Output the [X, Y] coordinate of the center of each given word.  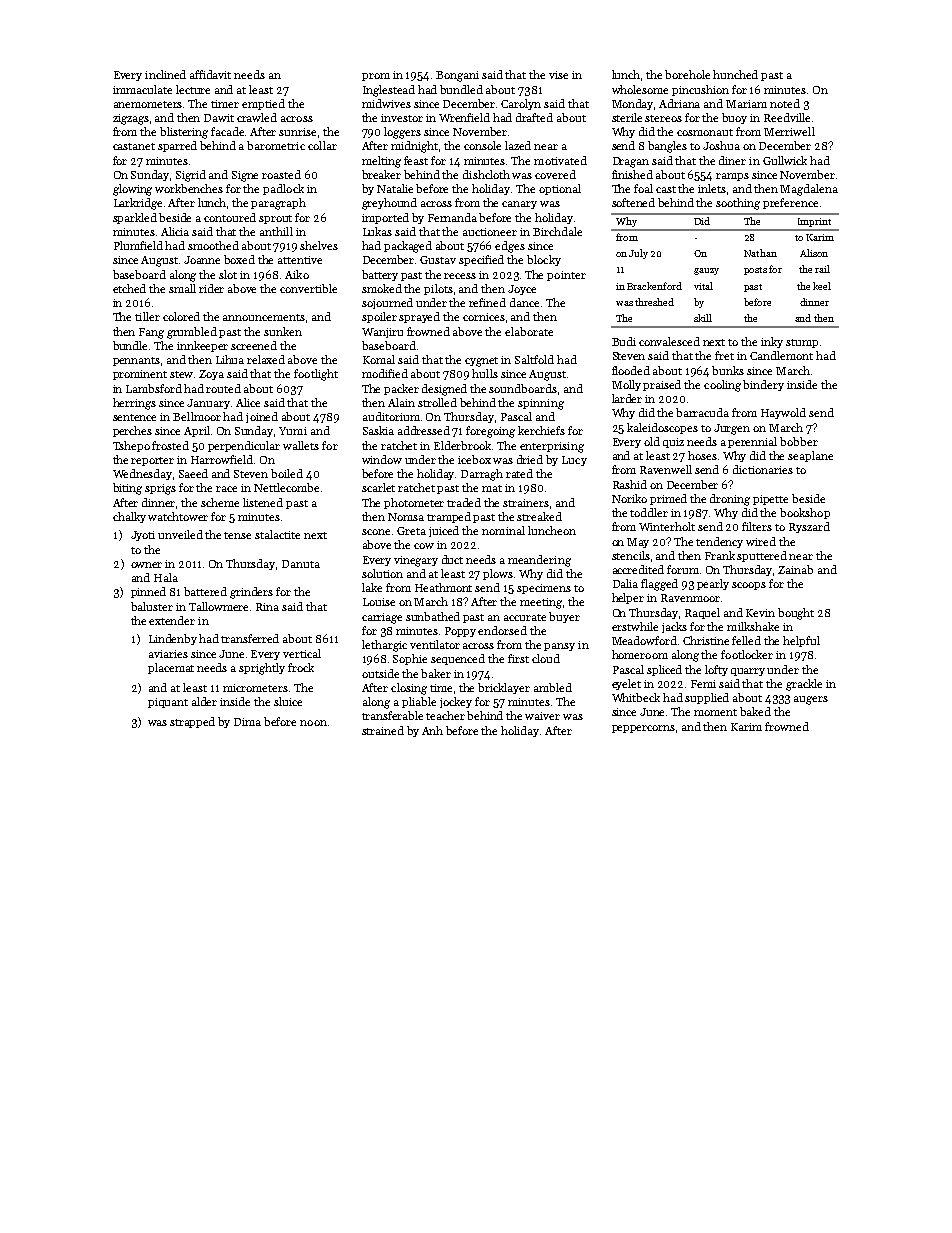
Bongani [457, 76]
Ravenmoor [690, 598]
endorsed [502, 630]
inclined [165, 74]
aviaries [168, 654]
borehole [687, 74]
